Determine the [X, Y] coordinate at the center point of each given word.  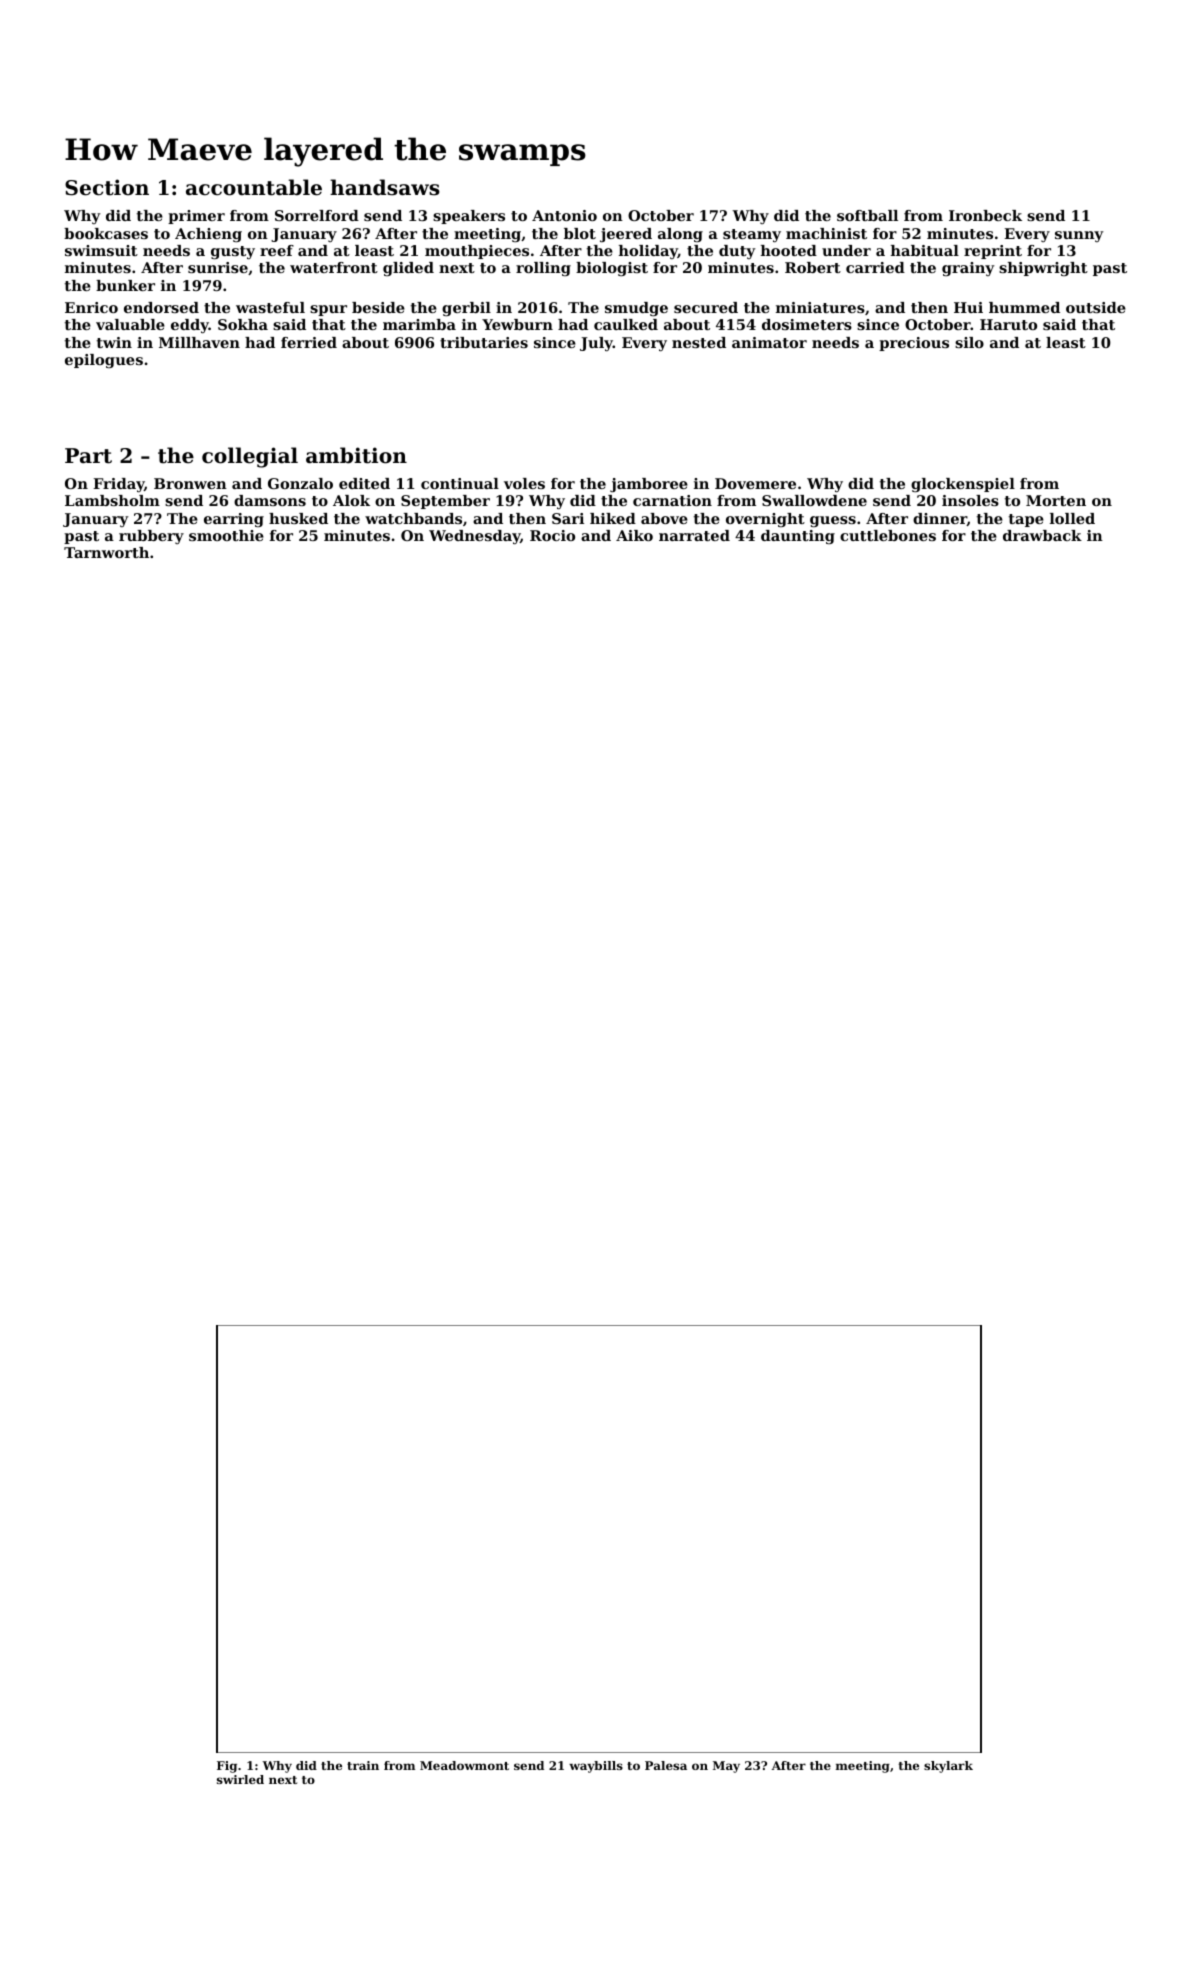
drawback [1042, 535]
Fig [227, 1767]
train [363, 1765]
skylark [948, 1767]
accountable [254, 187]
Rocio [552, 535]
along [680, 235]
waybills [596, 1767]
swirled [240, 1779]
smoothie [226, 535]
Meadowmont [464, 1765]
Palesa [666, 1765]
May [726, 1767]
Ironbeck [985, 215]
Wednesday [474, 537]
